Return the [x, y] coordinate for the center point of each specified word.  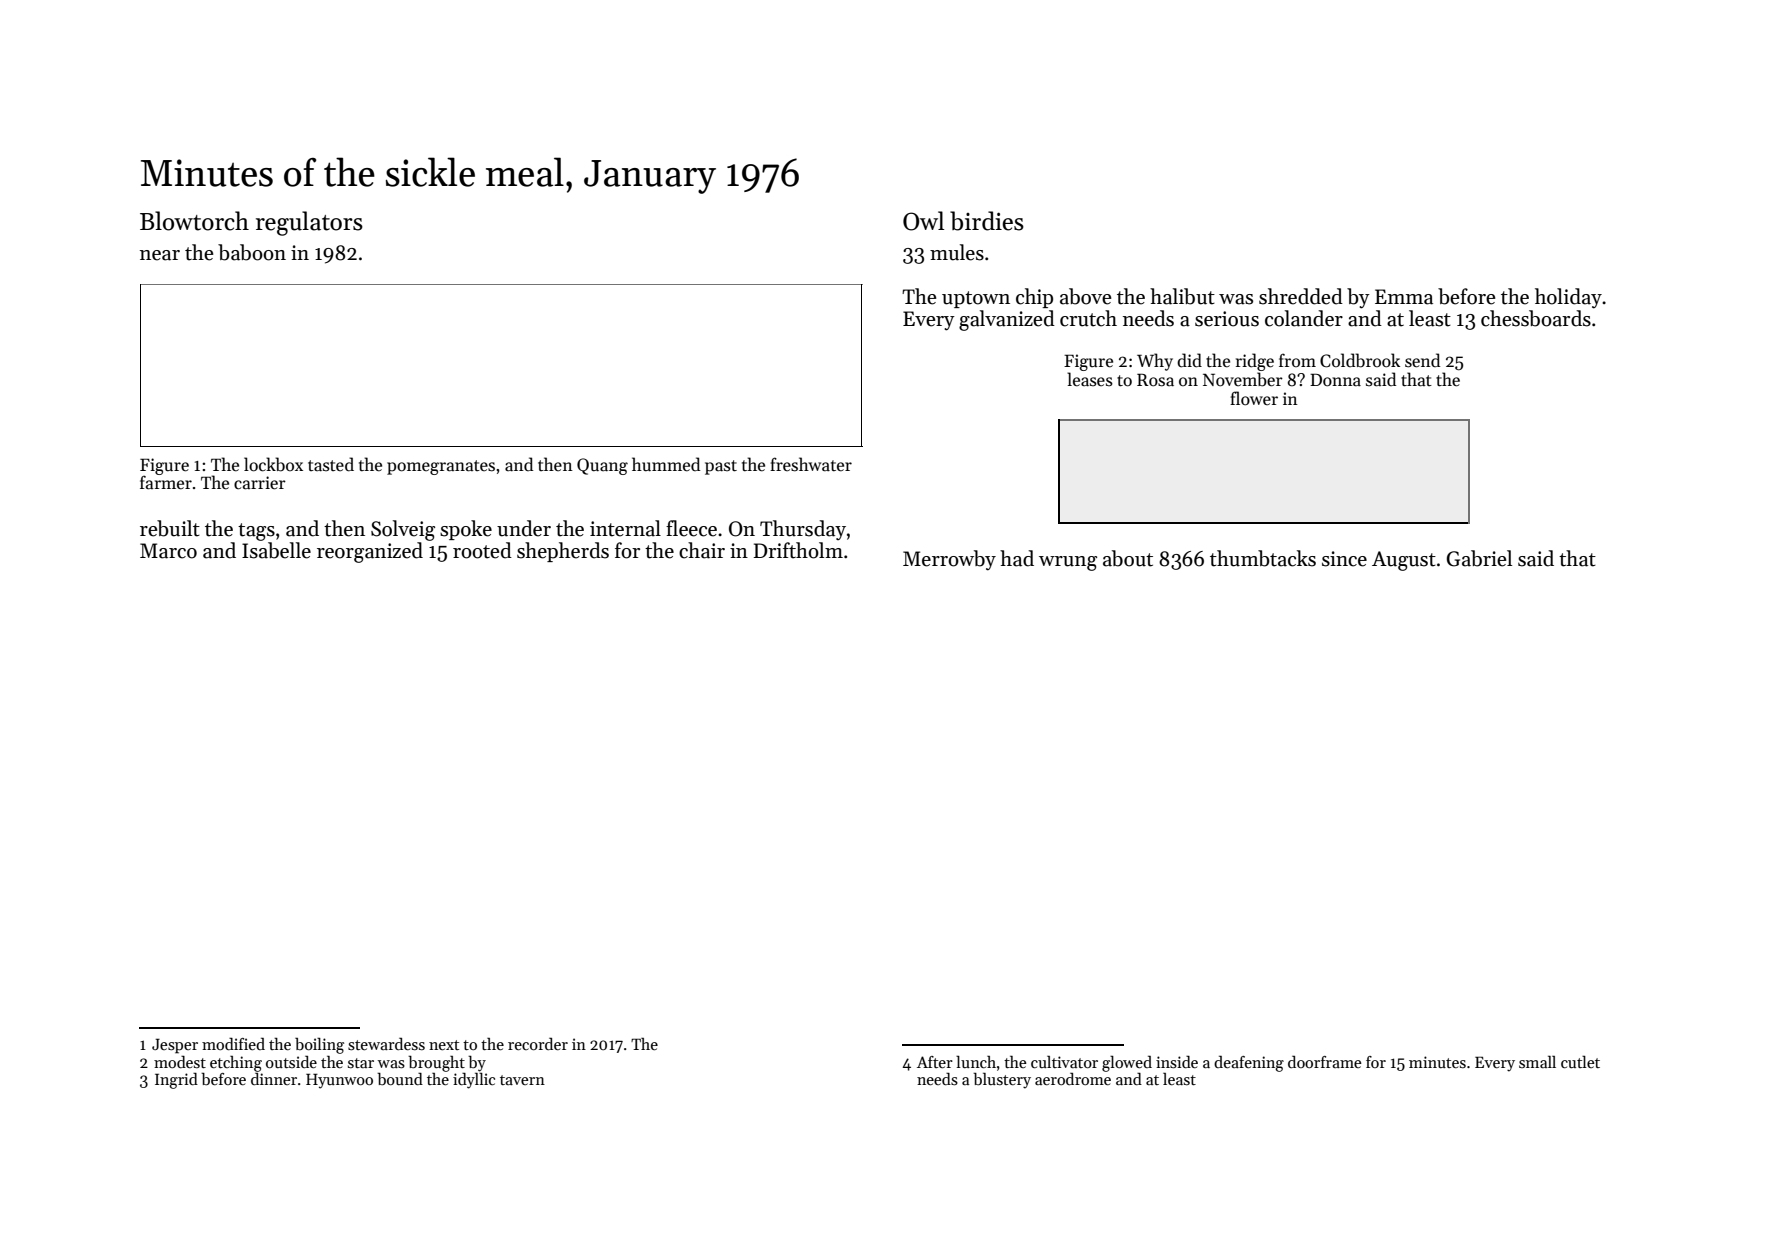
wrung [1068, 563]
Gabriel [1479, 558]
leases [1090, 379]
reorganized [370, 552]
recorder [538, 1043]
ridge [1255, 362]
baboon [252, 252]
